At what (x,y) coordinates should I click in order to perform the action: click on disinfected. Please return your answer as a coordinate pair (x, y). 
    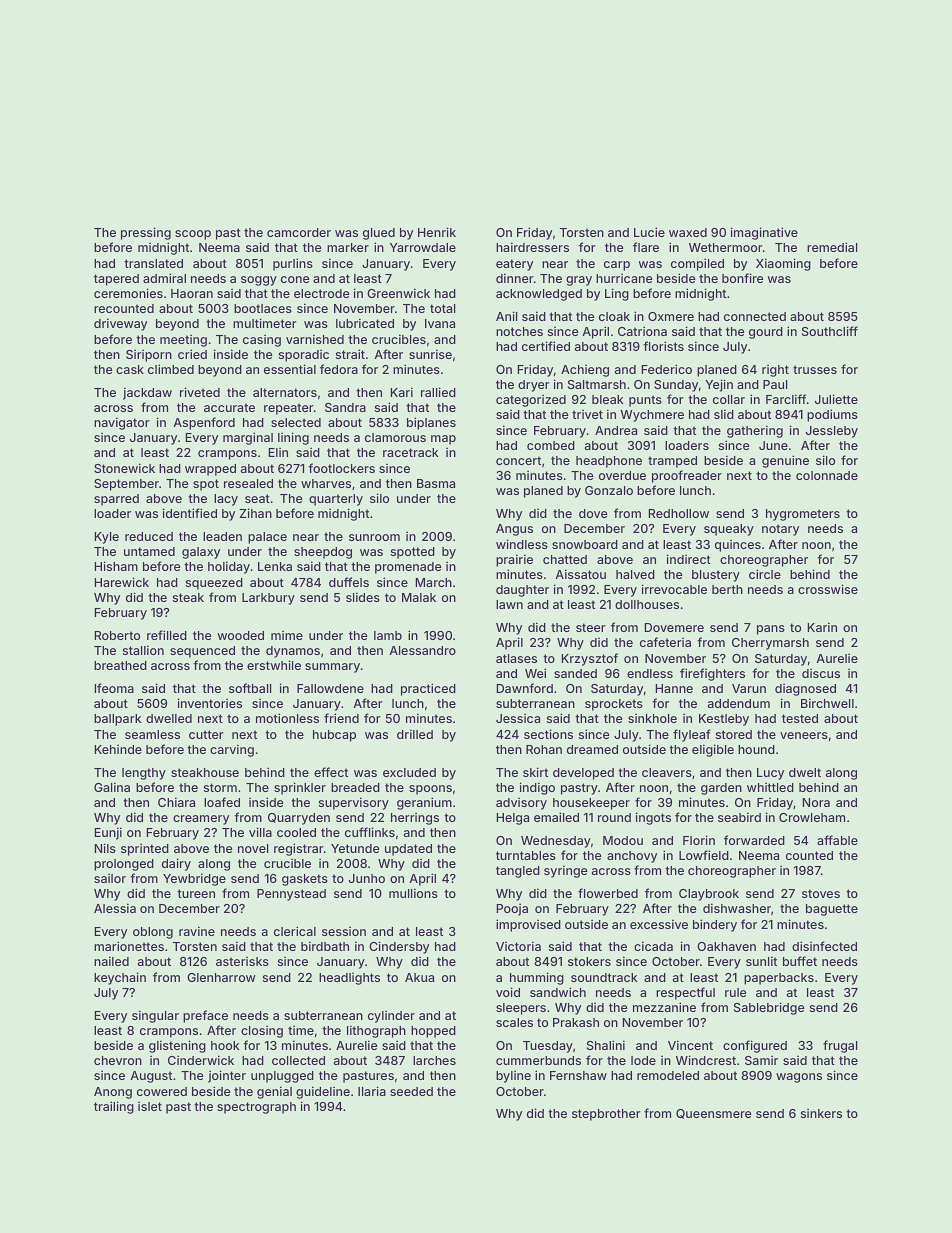
    Looking at the image, I should click on (824, 946).
